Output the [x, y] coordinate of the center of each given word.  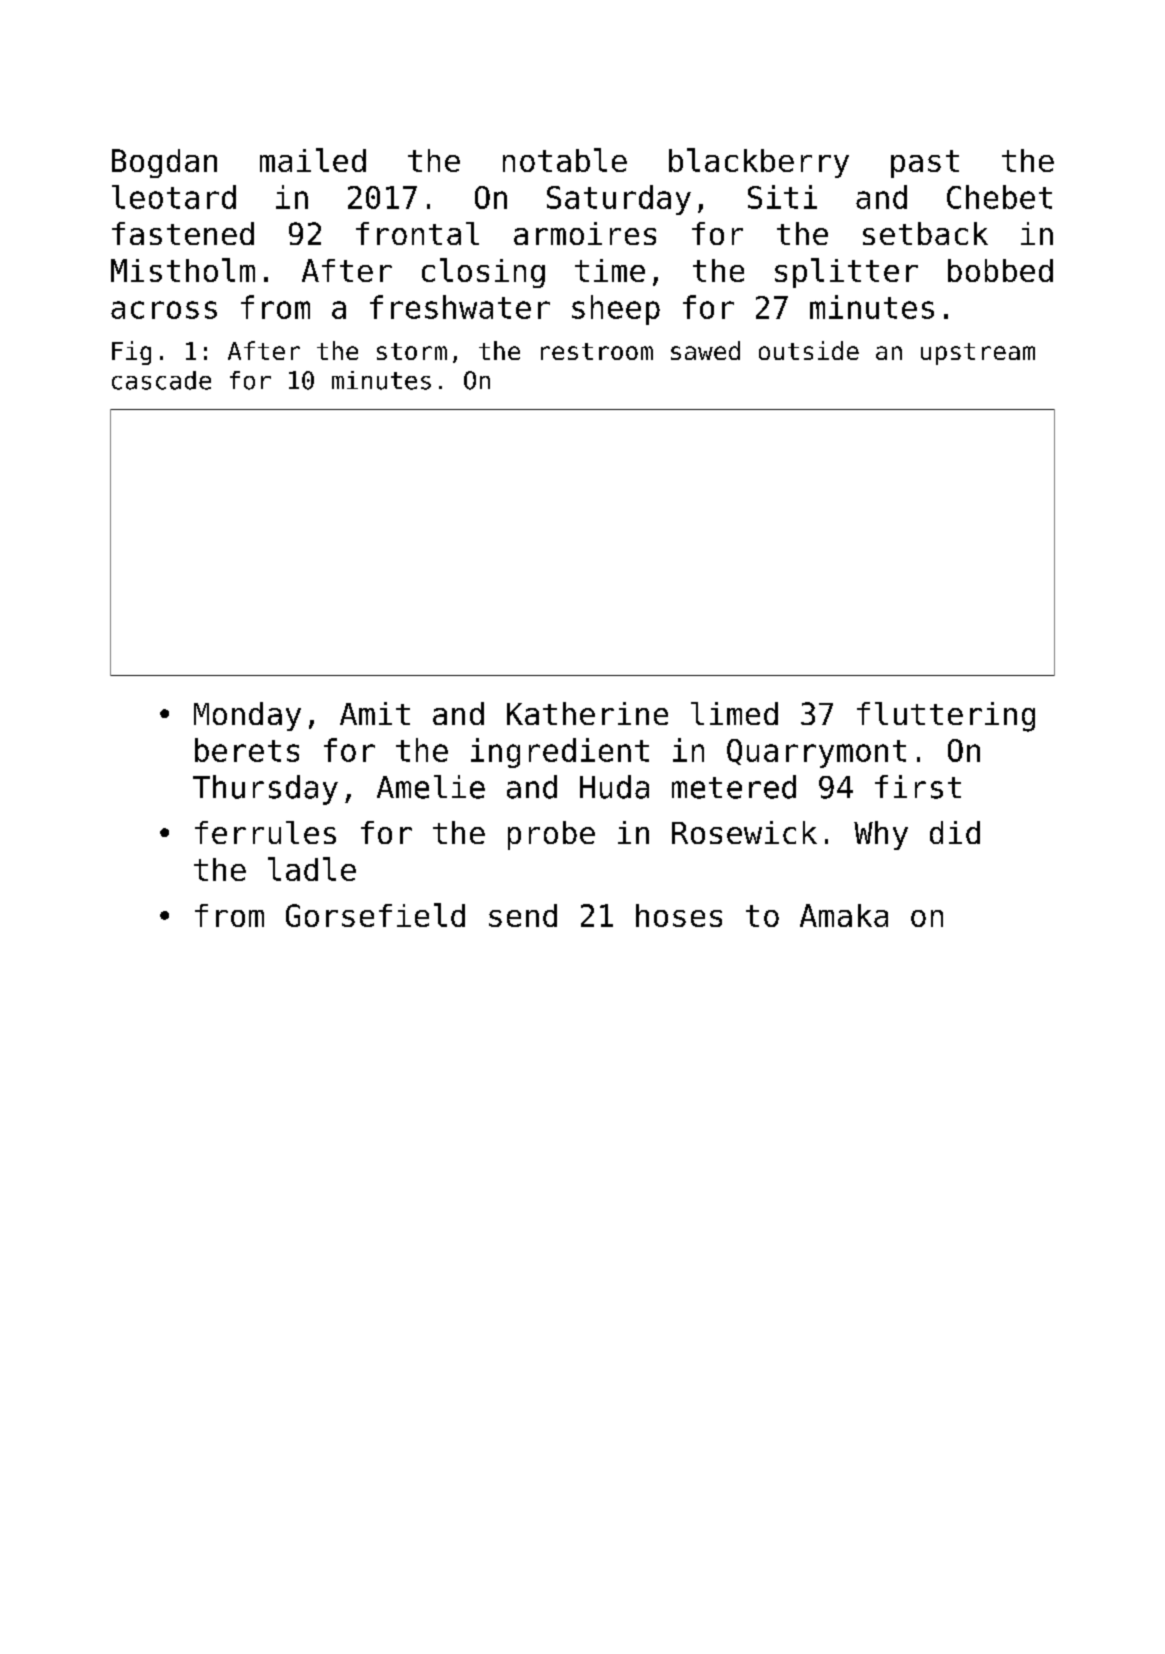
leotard [174, 197]
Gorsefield [375, 915]
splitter [846, 273]
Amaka [844, 915]
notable [565, 160]
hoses [679, 915]
